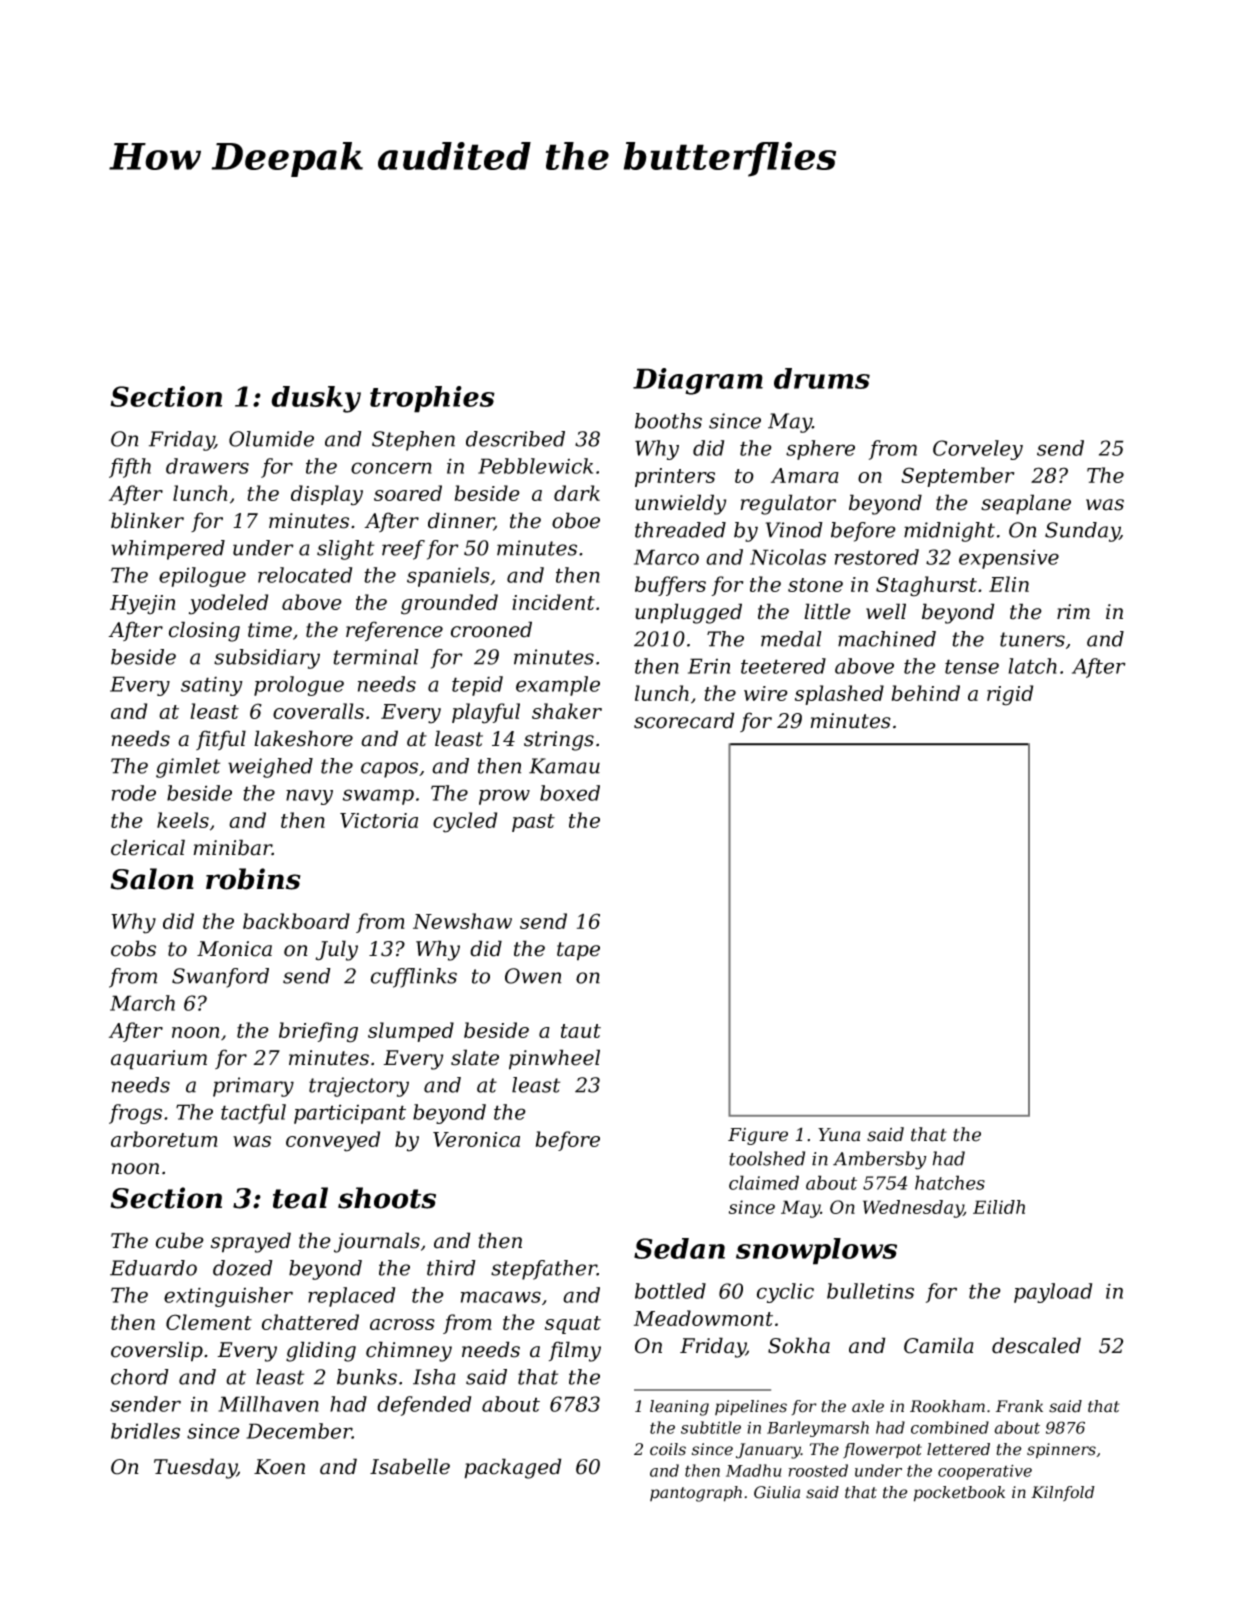 The image size is (1235, 1598). Describe the element at coordinates (130, 468) in the screenshot. I see `fifth` at that location.
